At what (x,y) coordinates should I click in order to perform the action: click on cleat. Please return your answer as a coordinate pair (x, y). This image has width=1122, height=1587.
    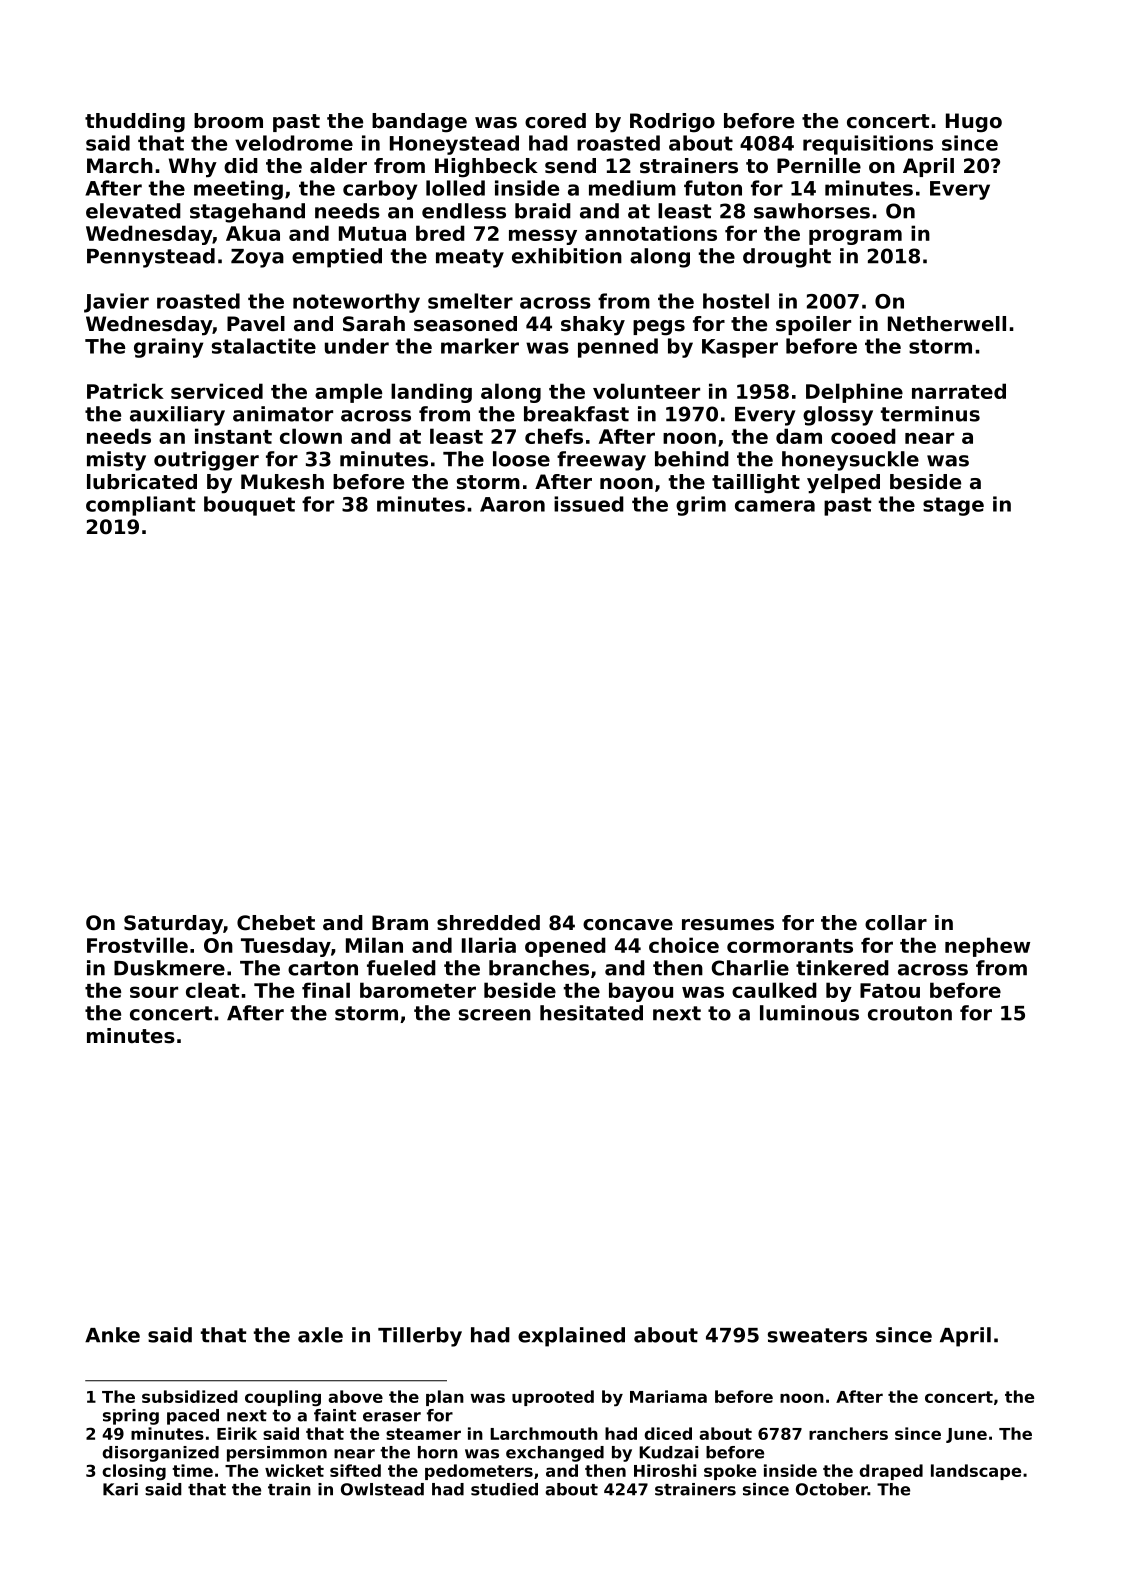
    Looking at the image, I should click on (213, 990).
